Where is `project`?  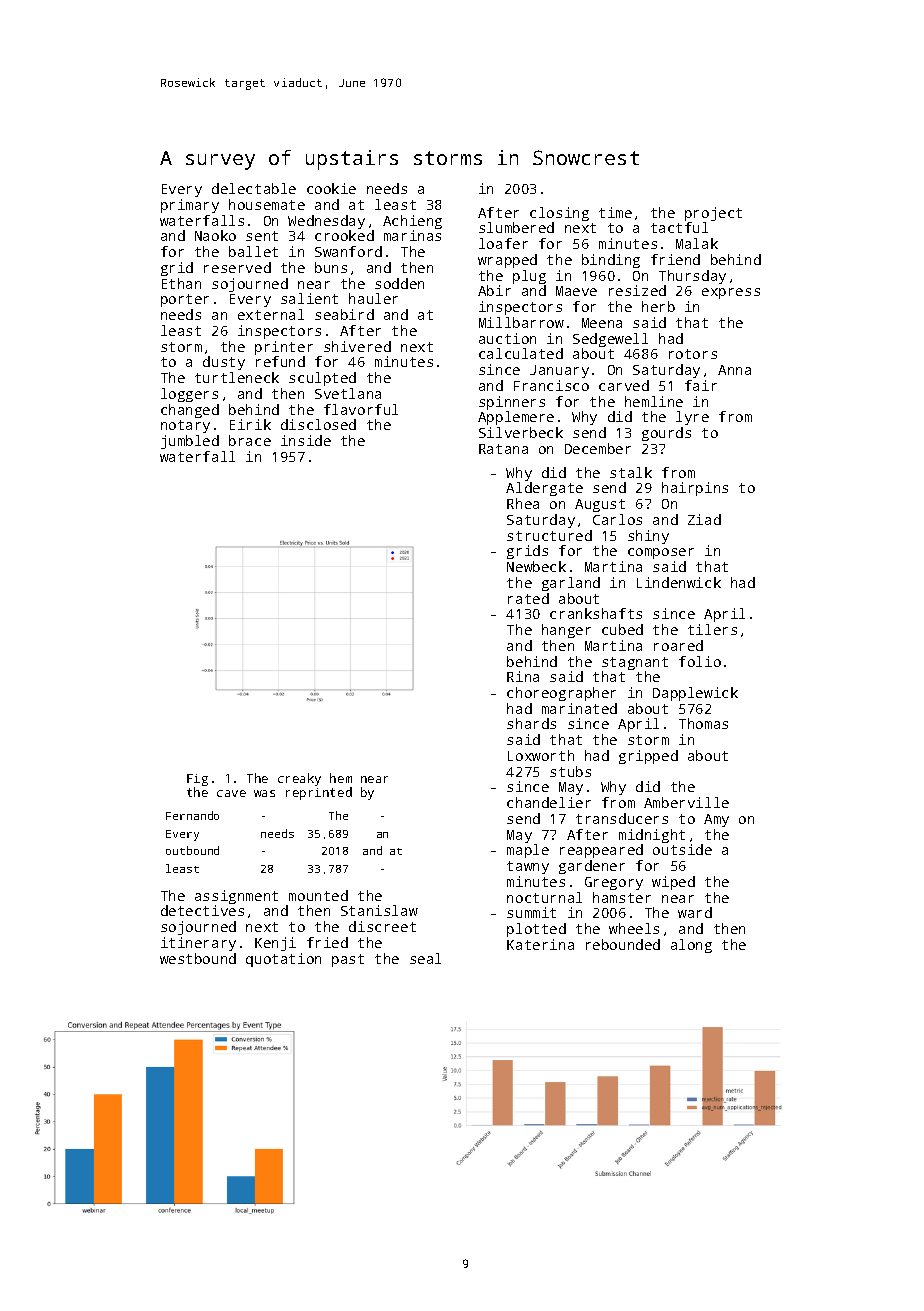
project is located at coordinates (713, 214).
